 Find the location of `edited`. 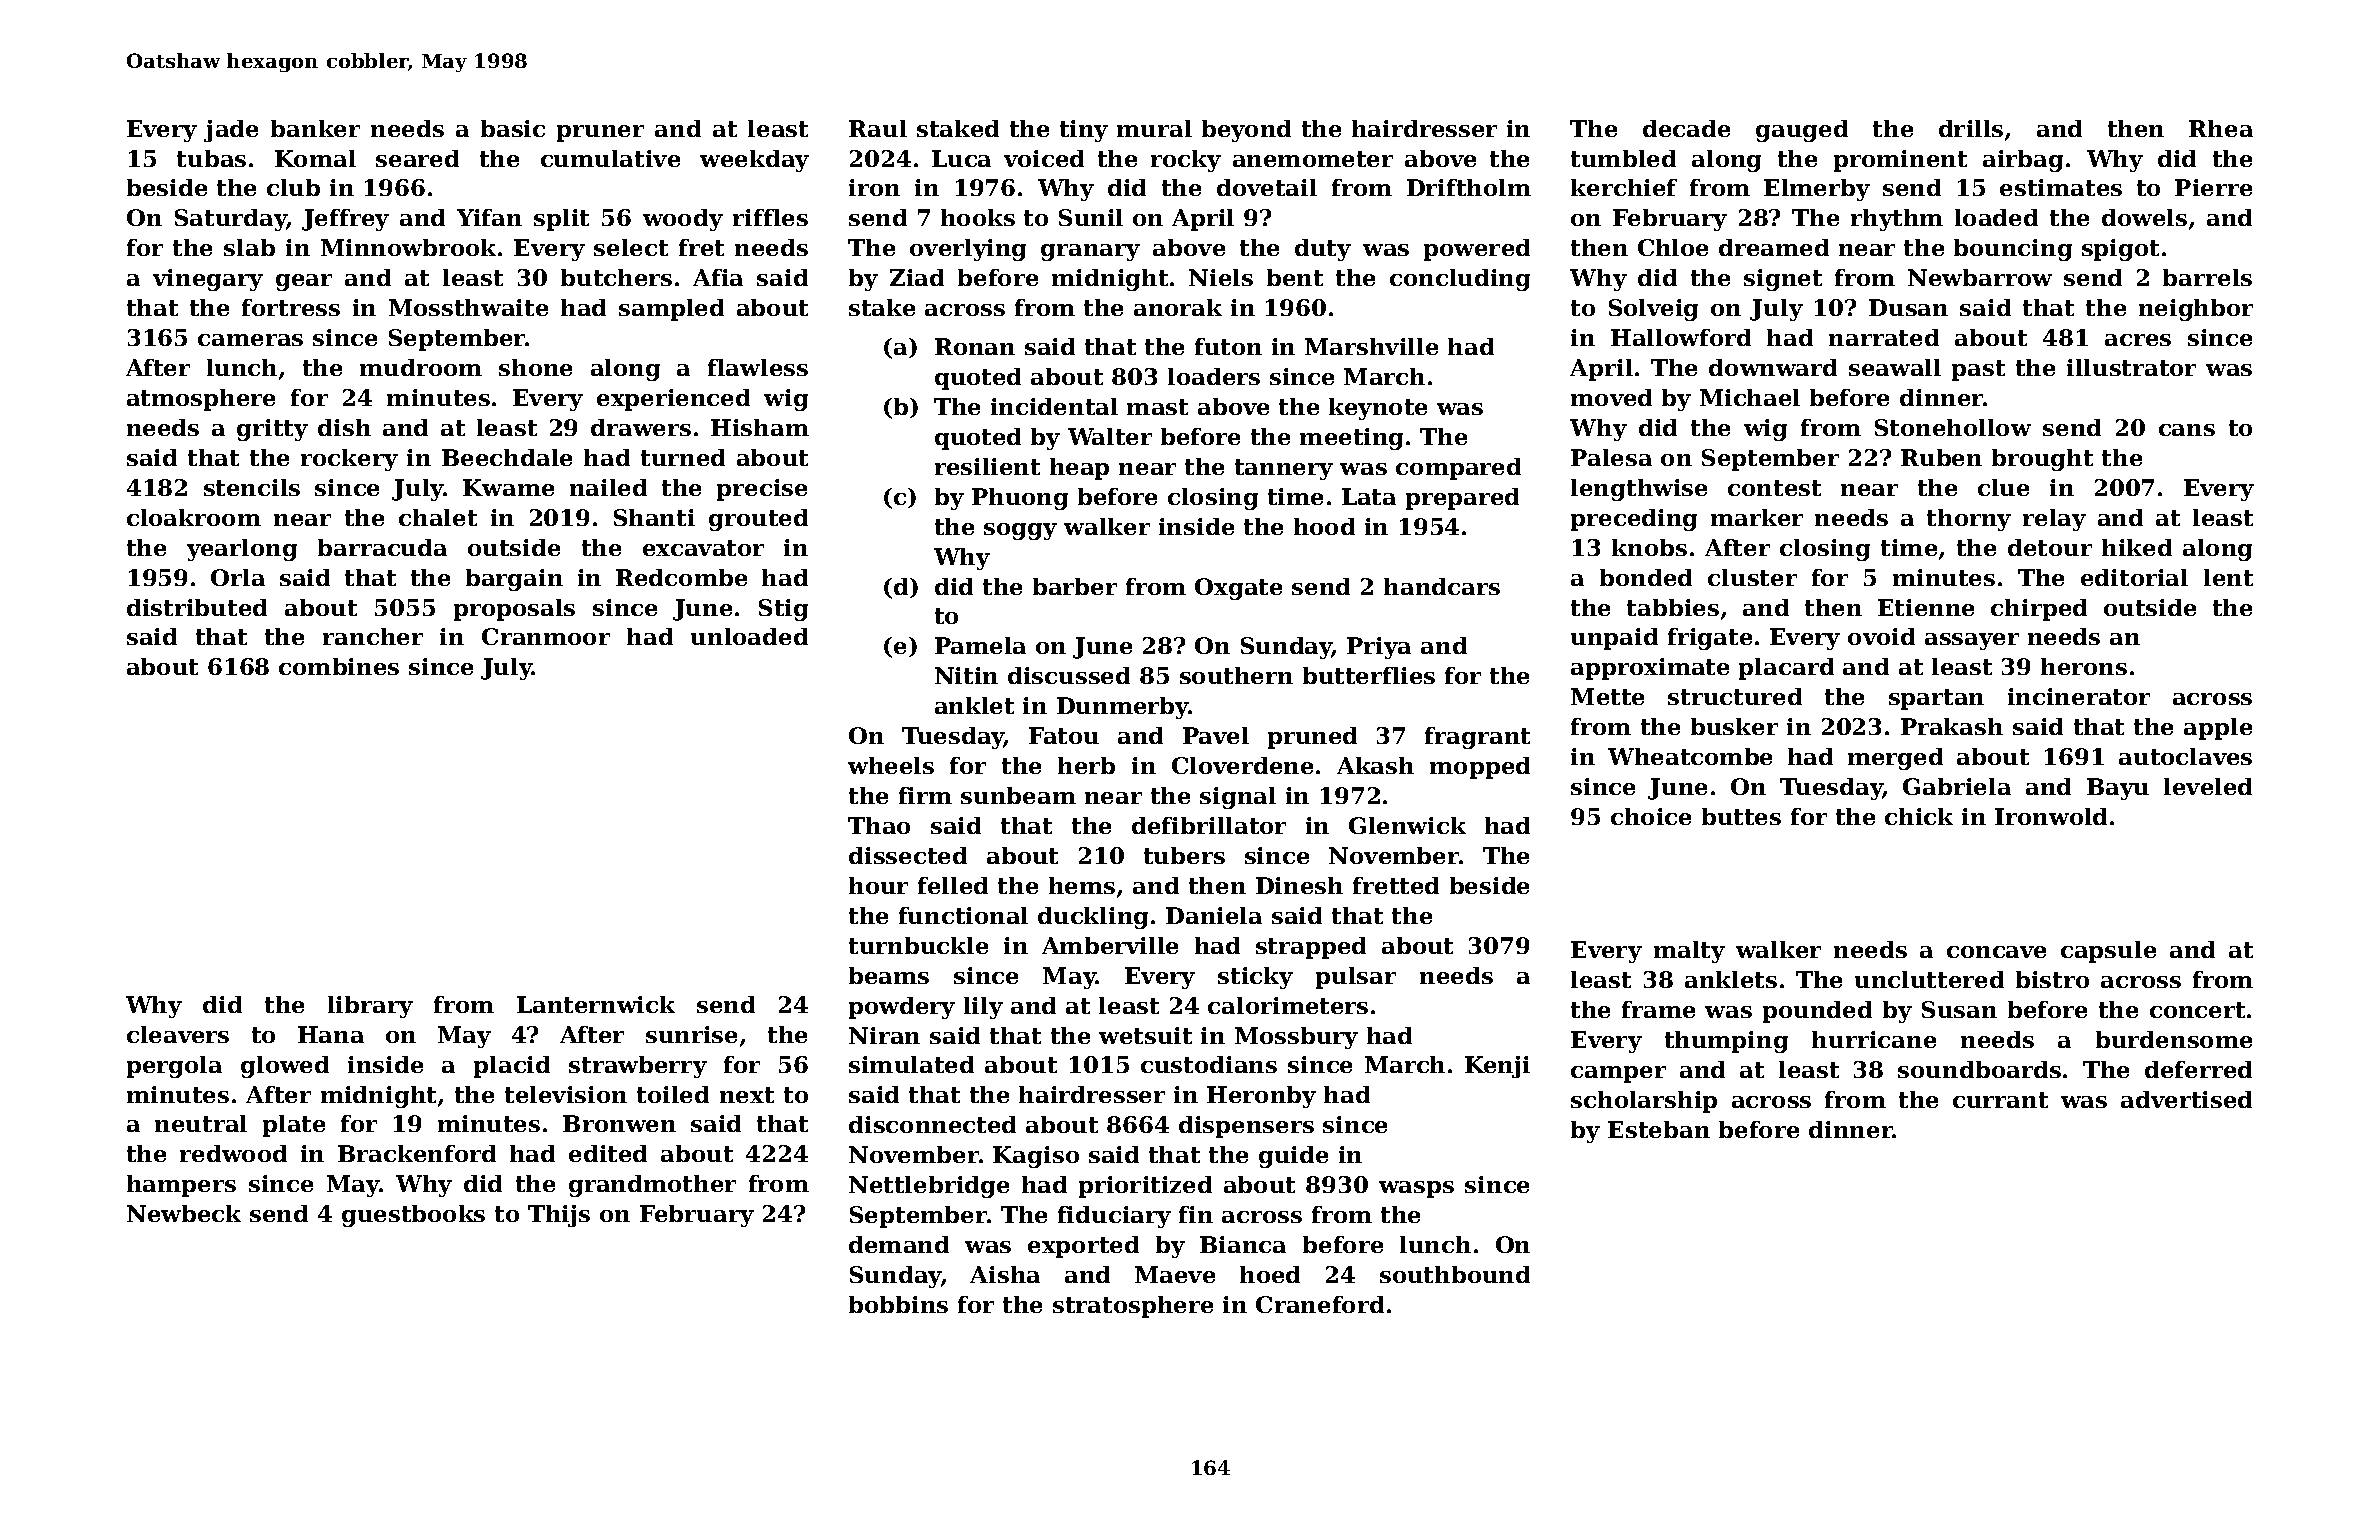

edited is located at coordinates (608, 1153).
